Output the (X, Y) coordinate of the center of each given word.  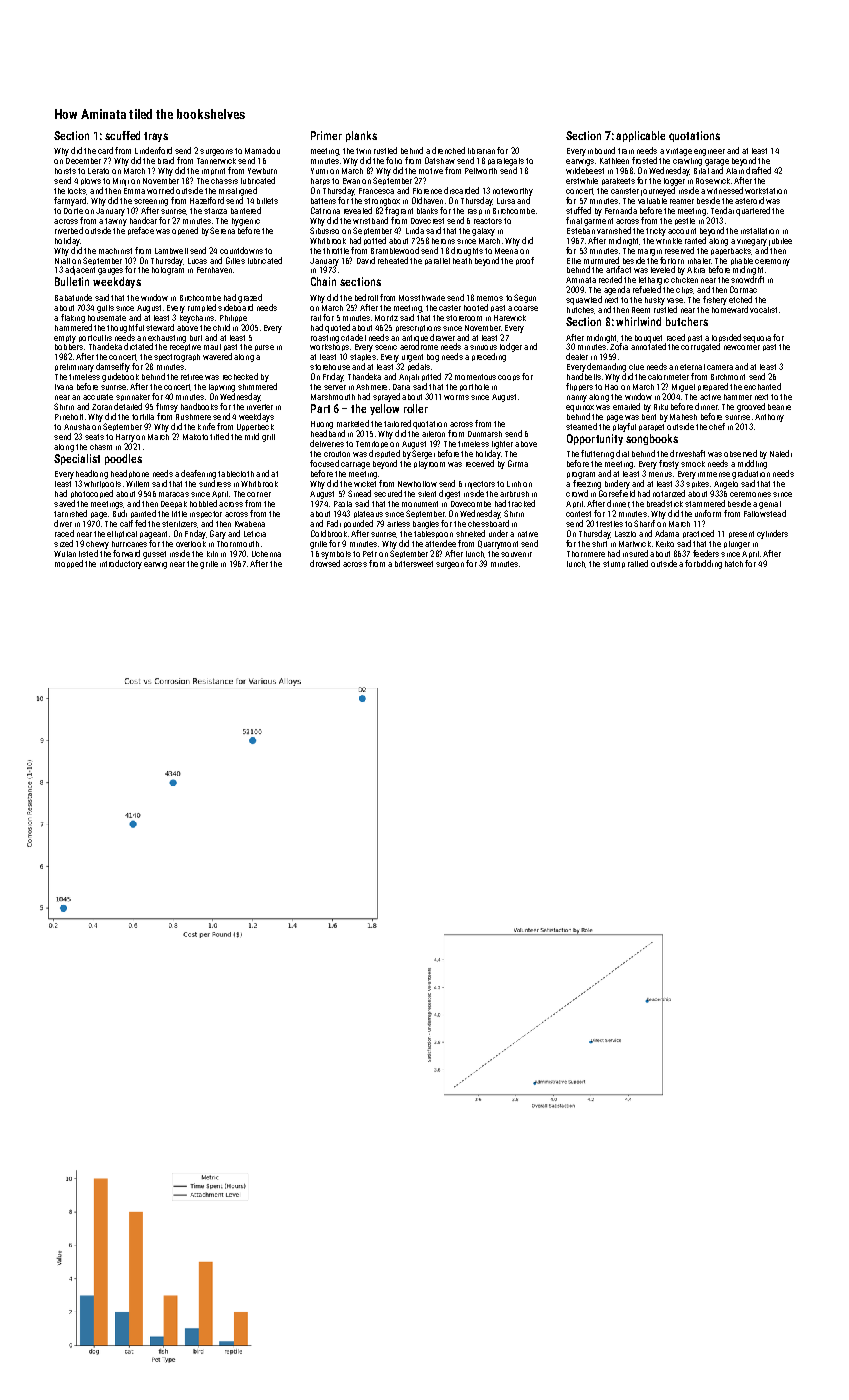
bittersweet (414, 564)
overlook (191, 544)
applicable (640, 136)
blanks (427, 211)
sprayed (386, 397)
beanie (779, 407)
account (682, 231)
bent (649, 417)
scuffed (122, 135)
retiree (192, 377)
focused (324, 463)
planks (361, 136)
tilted (219, 436)
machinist (115, 251)
